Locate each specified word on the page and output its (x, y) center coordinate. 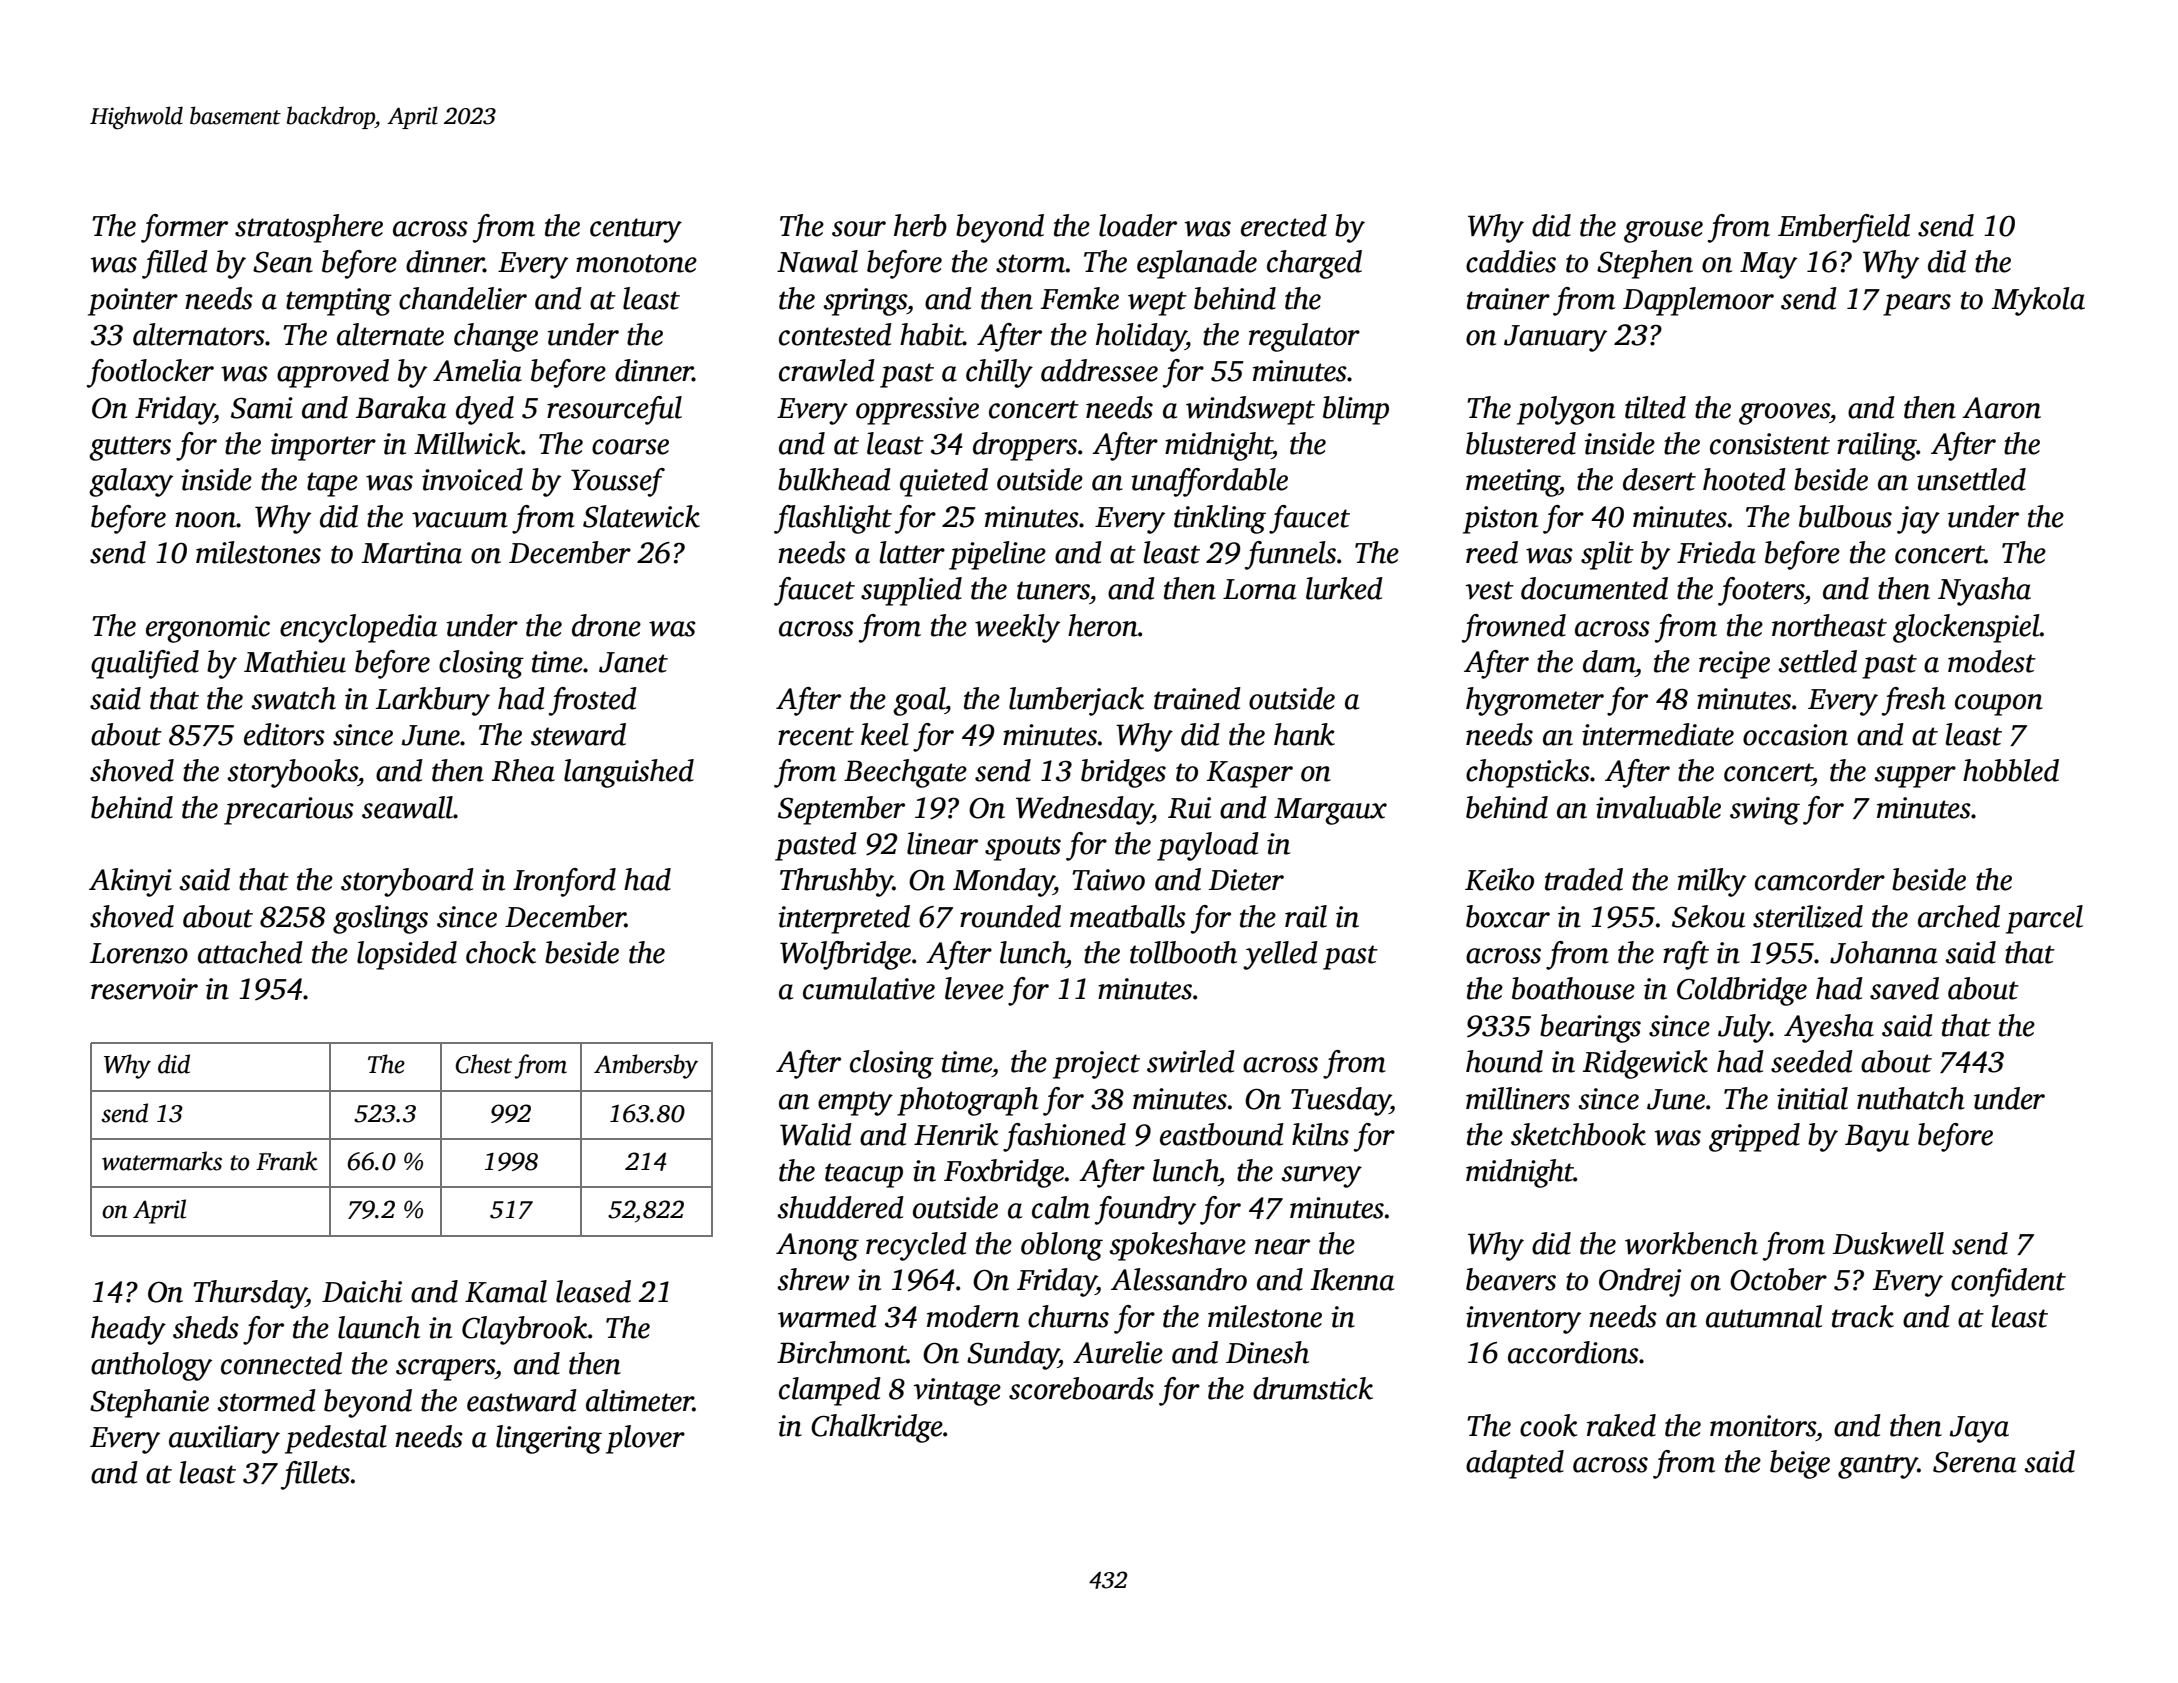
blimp (1356, 410)
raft (1686, 955)
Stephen (1645, 264)
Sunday (1013, 1355)
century (636, 230)
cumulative (869, 988)
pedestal (336, 1439)
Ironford (564, 882)
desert (1659, 479)
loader (1138, 225)
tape (332, 484)
